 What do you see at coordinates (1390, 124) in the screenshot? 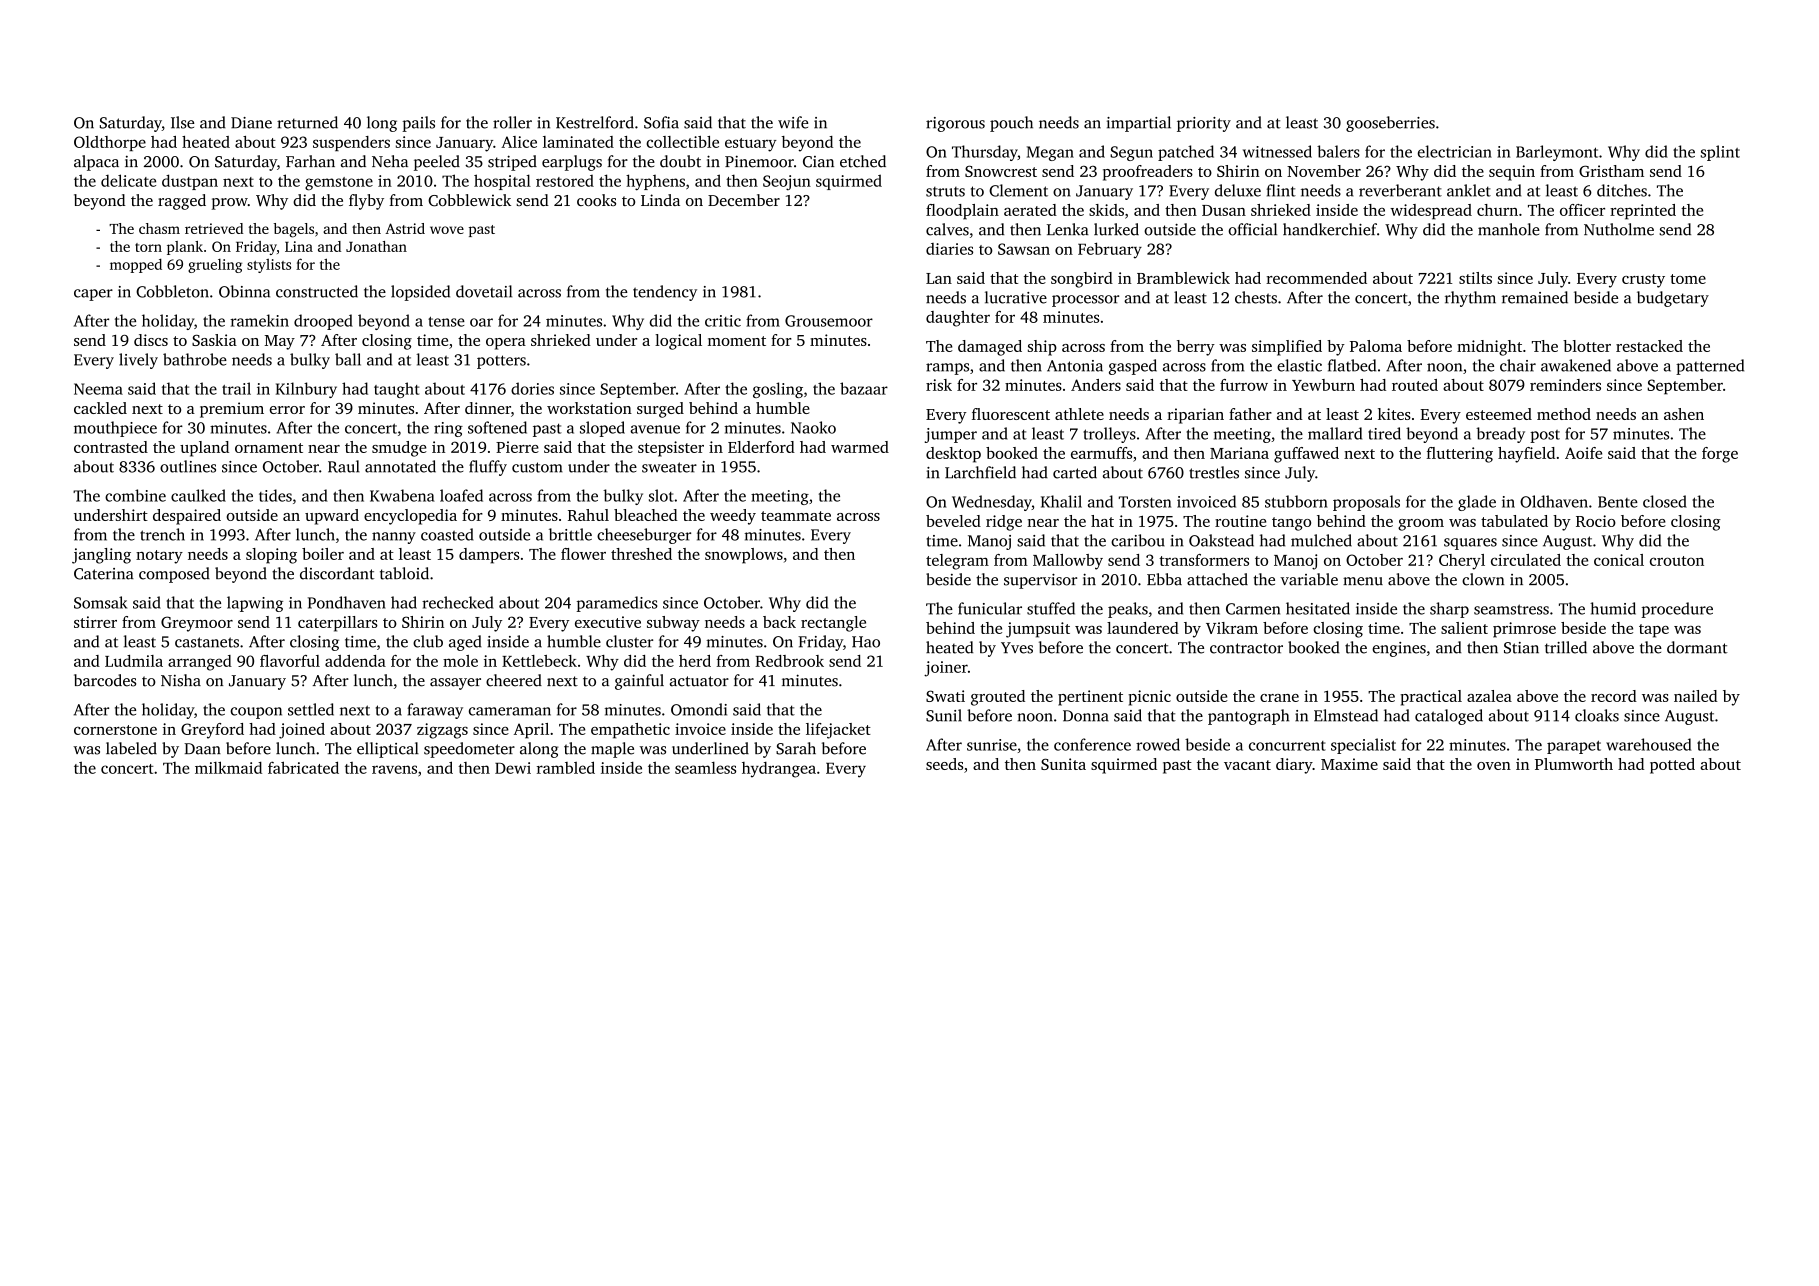
I see `gooseberries` at bounding box center [1390, 124].
